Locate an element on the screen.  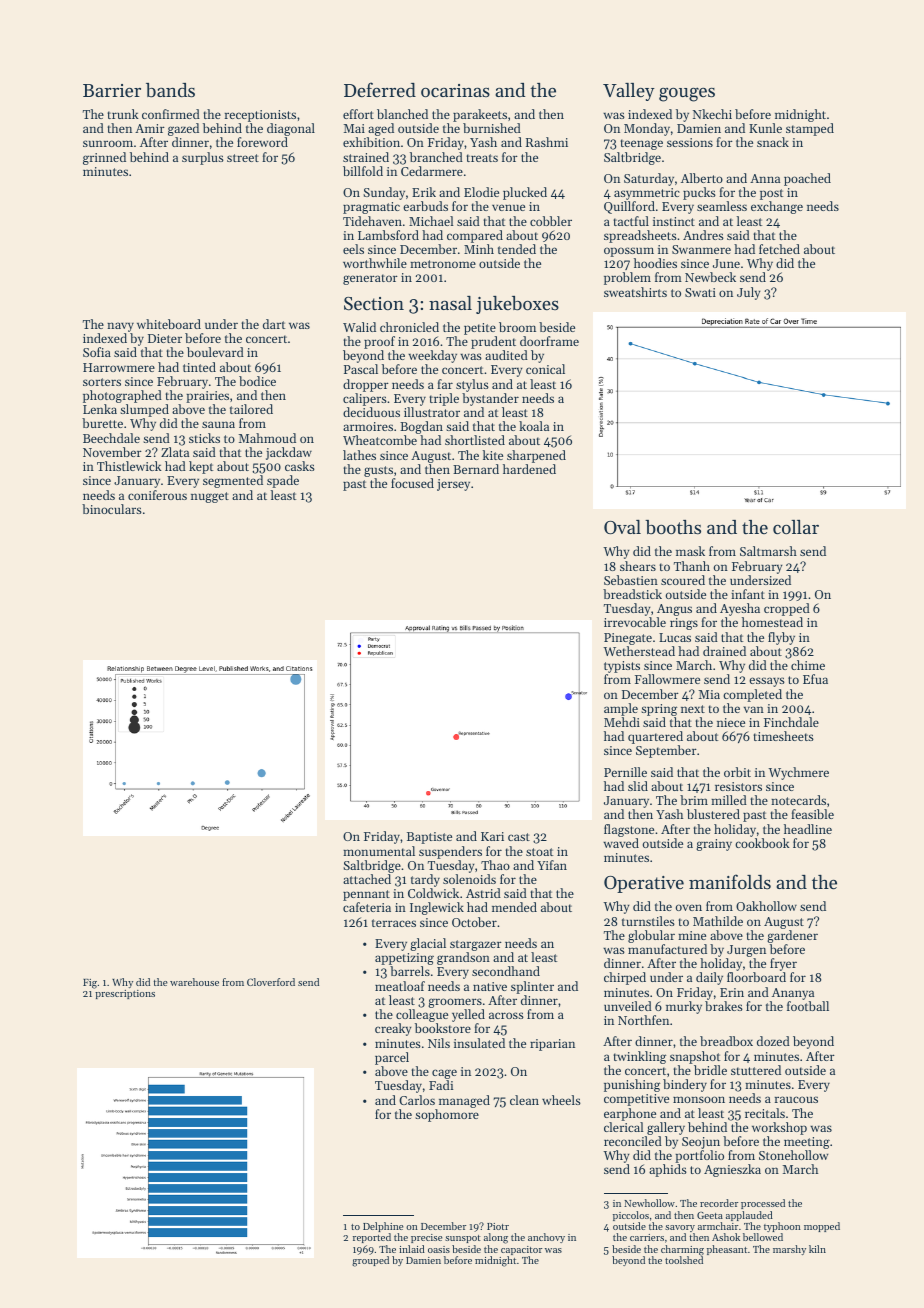
nugget is located at coordinates (210, 497).
